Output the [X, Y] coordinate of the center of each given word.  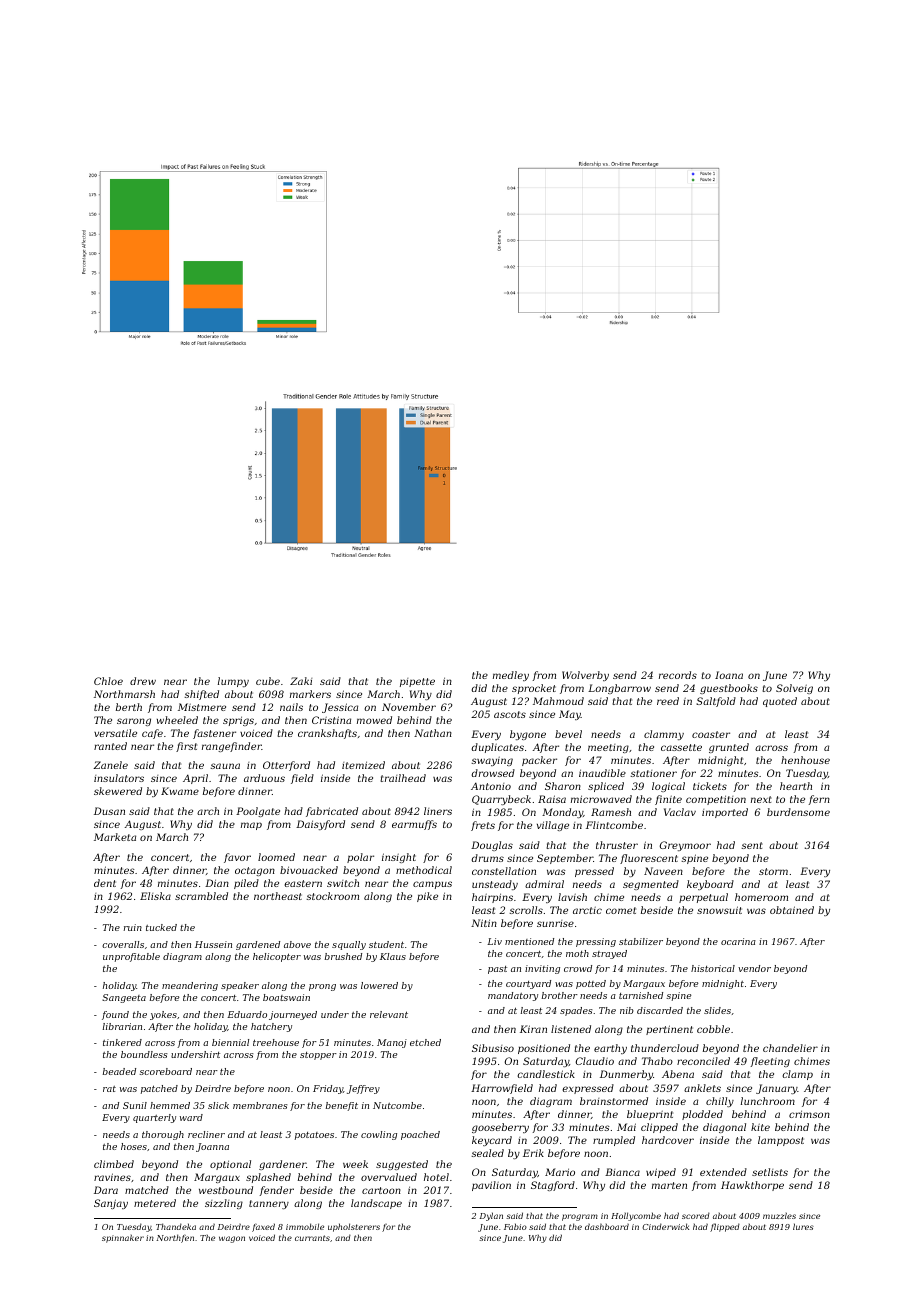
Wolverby [585, 676]
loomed [276, 857]
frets [483, 826]
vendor [754, 968]
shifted [201, 695]
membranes [260, 1105]
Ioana [729, 675]
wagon [232, 1239]
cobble [713, 1029]
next [761, 799]
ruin [133, 927]
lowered [379, 985]
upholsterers [354, 1227]
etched [425, 1042]
